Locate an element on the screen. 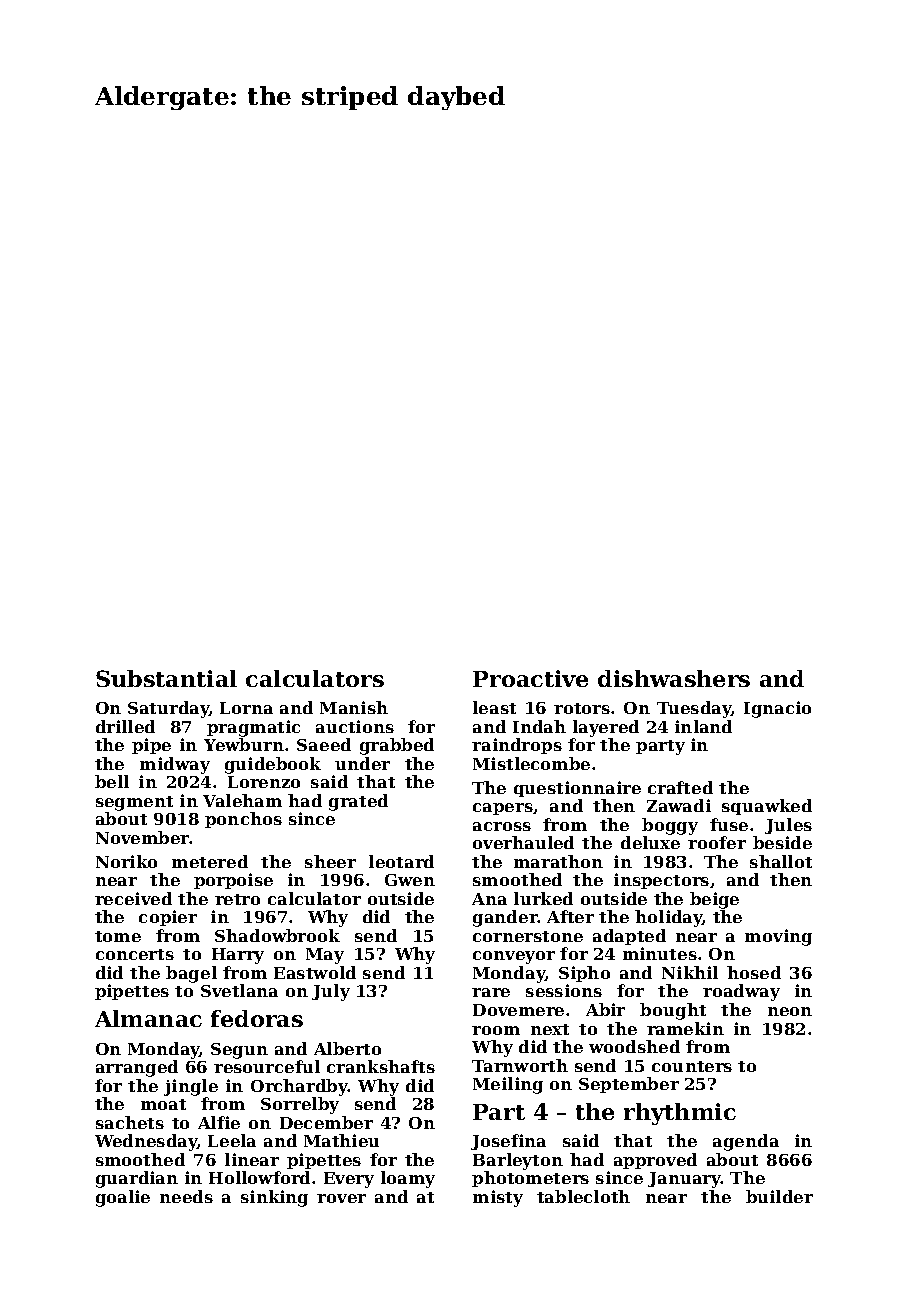 The image size is (908, 1316). jingle is located at coordinates (191, 1087).
